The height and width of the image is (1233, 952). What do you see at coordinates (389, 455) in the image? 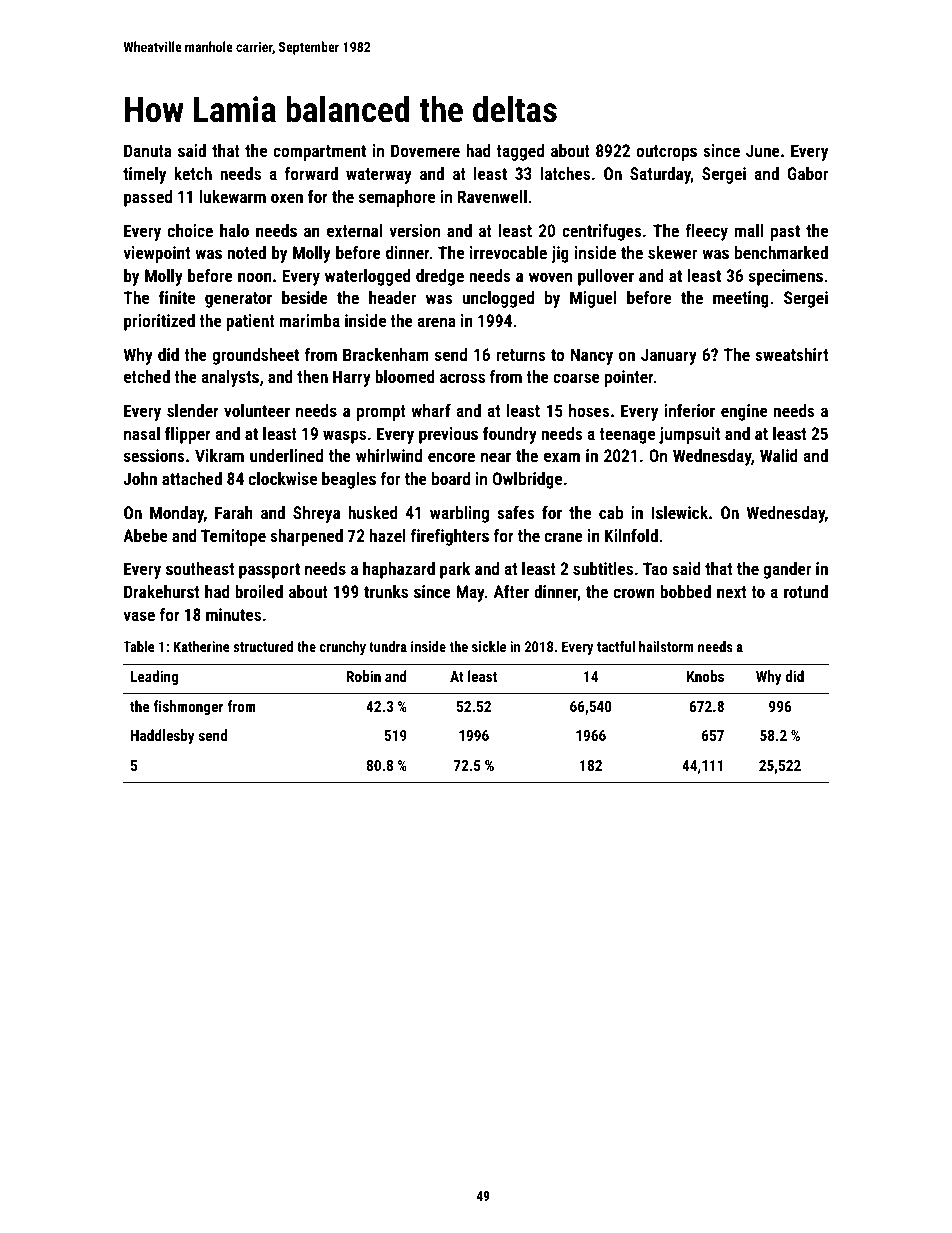
I see `whirlwind` at bounding box center [389, 455].
